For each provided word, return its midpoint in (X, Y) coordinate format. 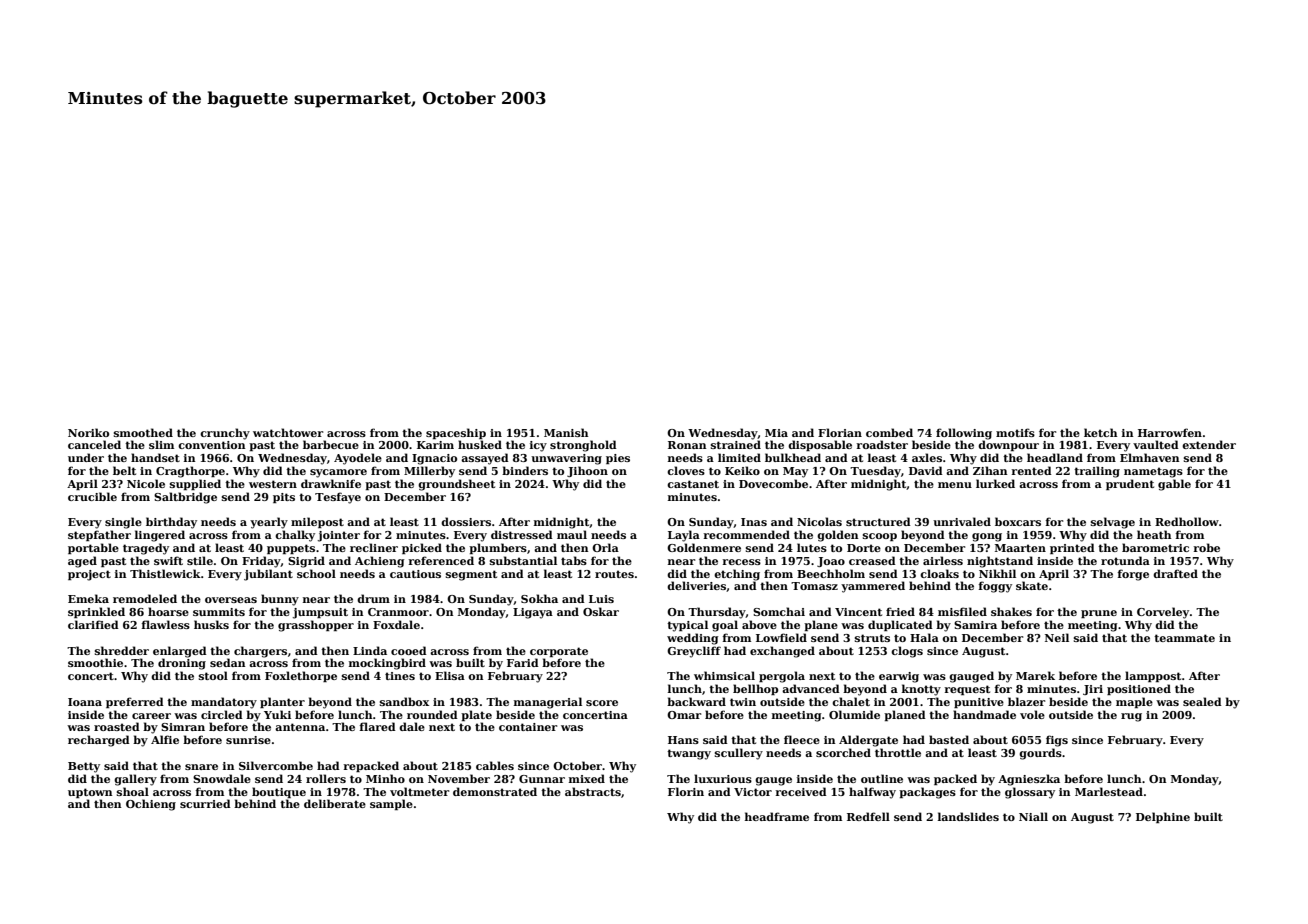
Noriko (88, 432)
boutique (279, 792)
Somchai (779, 611)
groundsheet (456, 485)
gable (1174, 485)
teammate (1184, 638)
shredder (122, 650)
